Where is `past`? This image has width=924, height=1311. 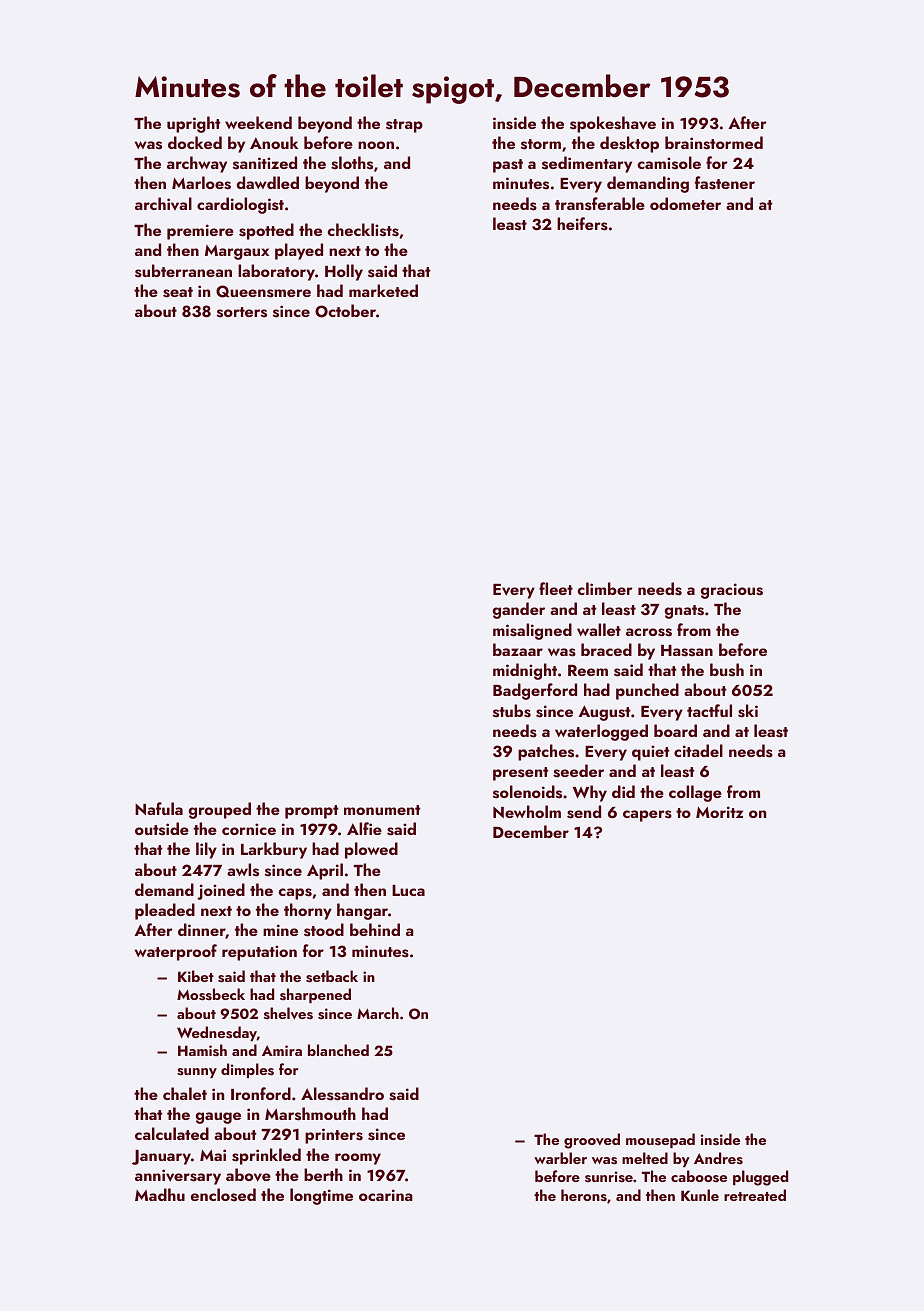 past is located at coordinates (508, 166).
